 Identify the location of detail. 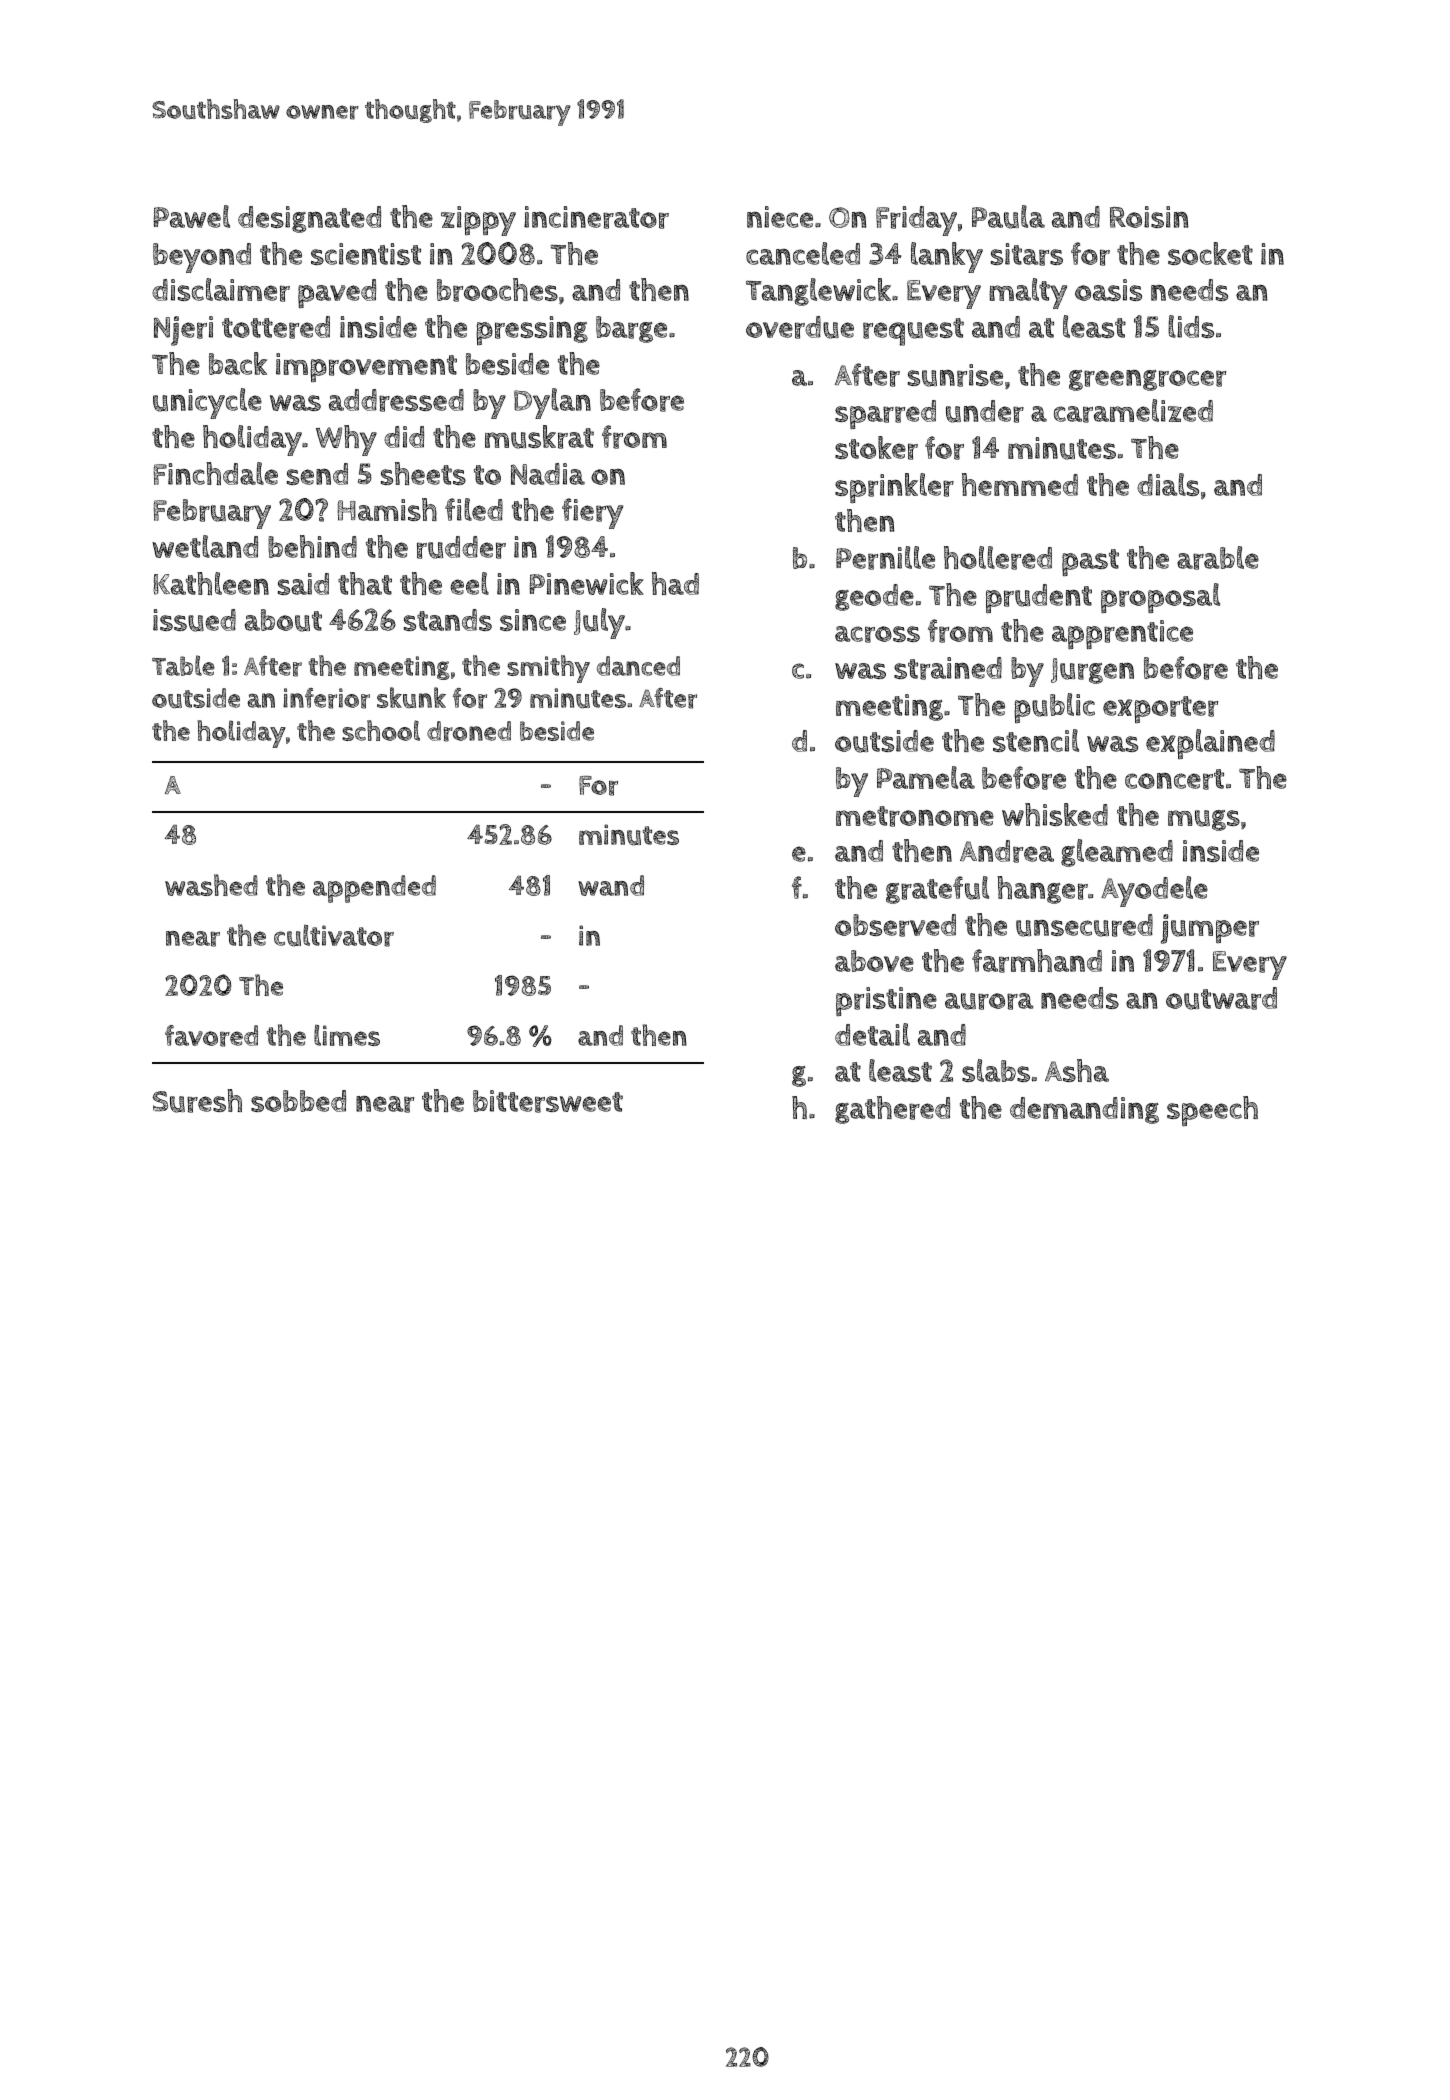
(872, 1034).
